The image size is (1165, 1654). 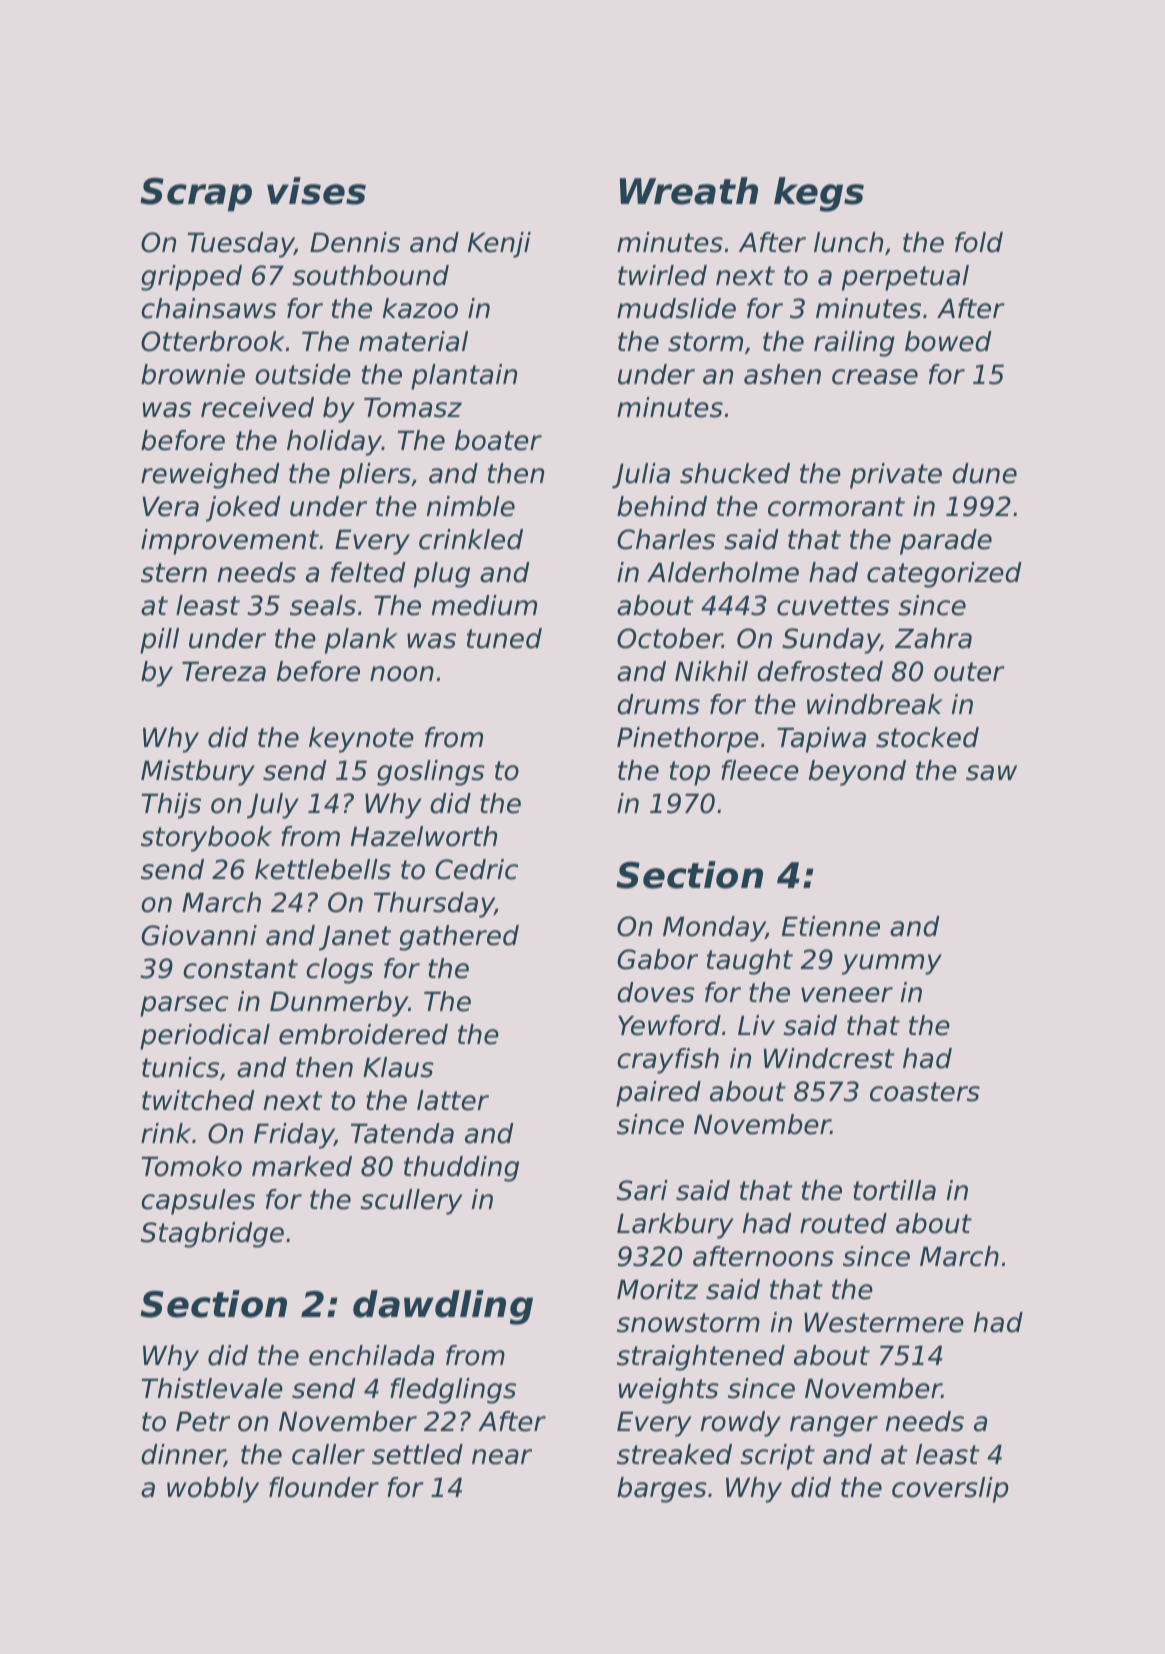 What do you see at coordinates (199, 935) in the screenshot?
I see `Giovanni` at bounding box center [199, 935].
